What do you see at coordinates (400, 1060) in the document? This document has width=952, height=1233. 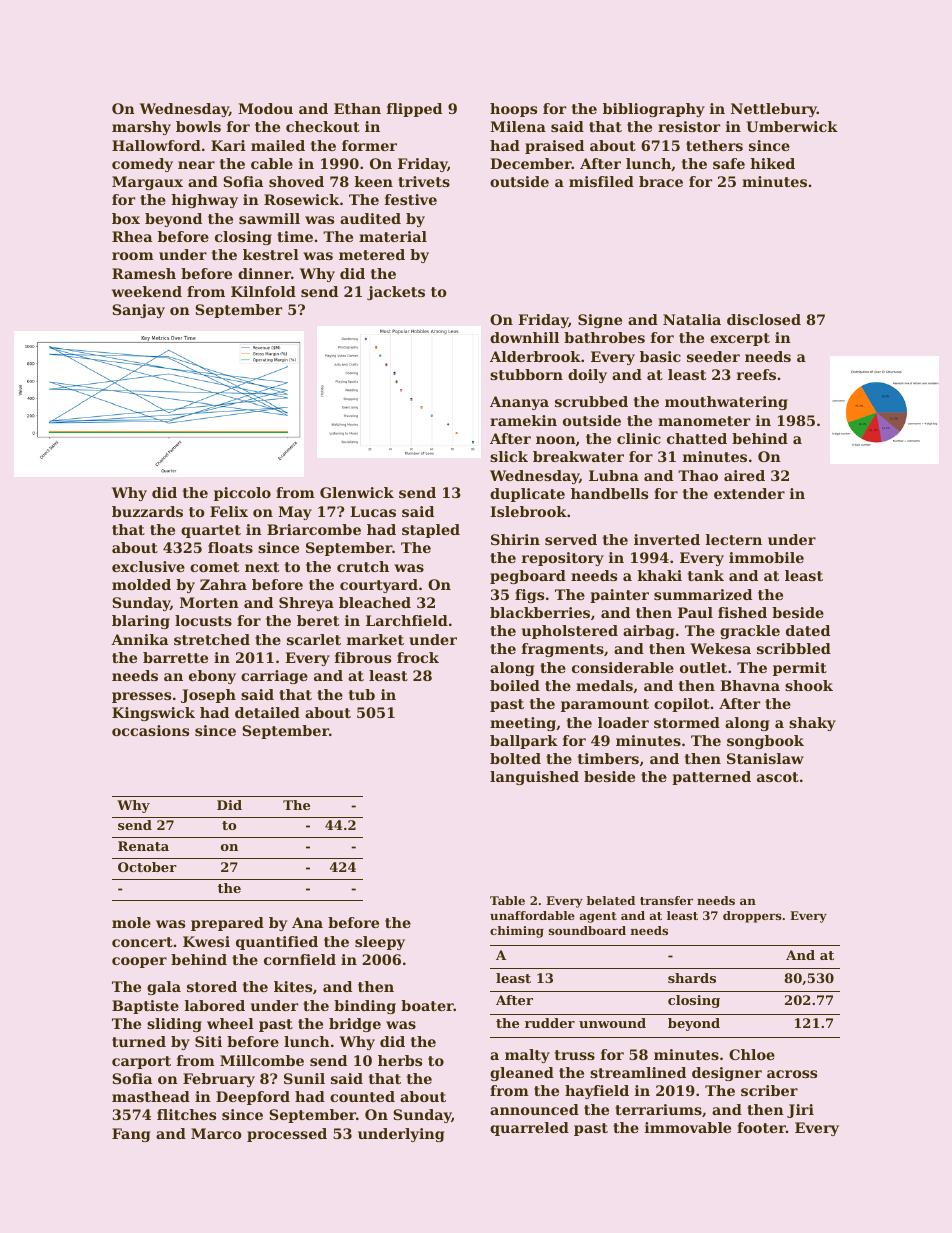 I see `herbs` at bounding box center [400, 1060].
